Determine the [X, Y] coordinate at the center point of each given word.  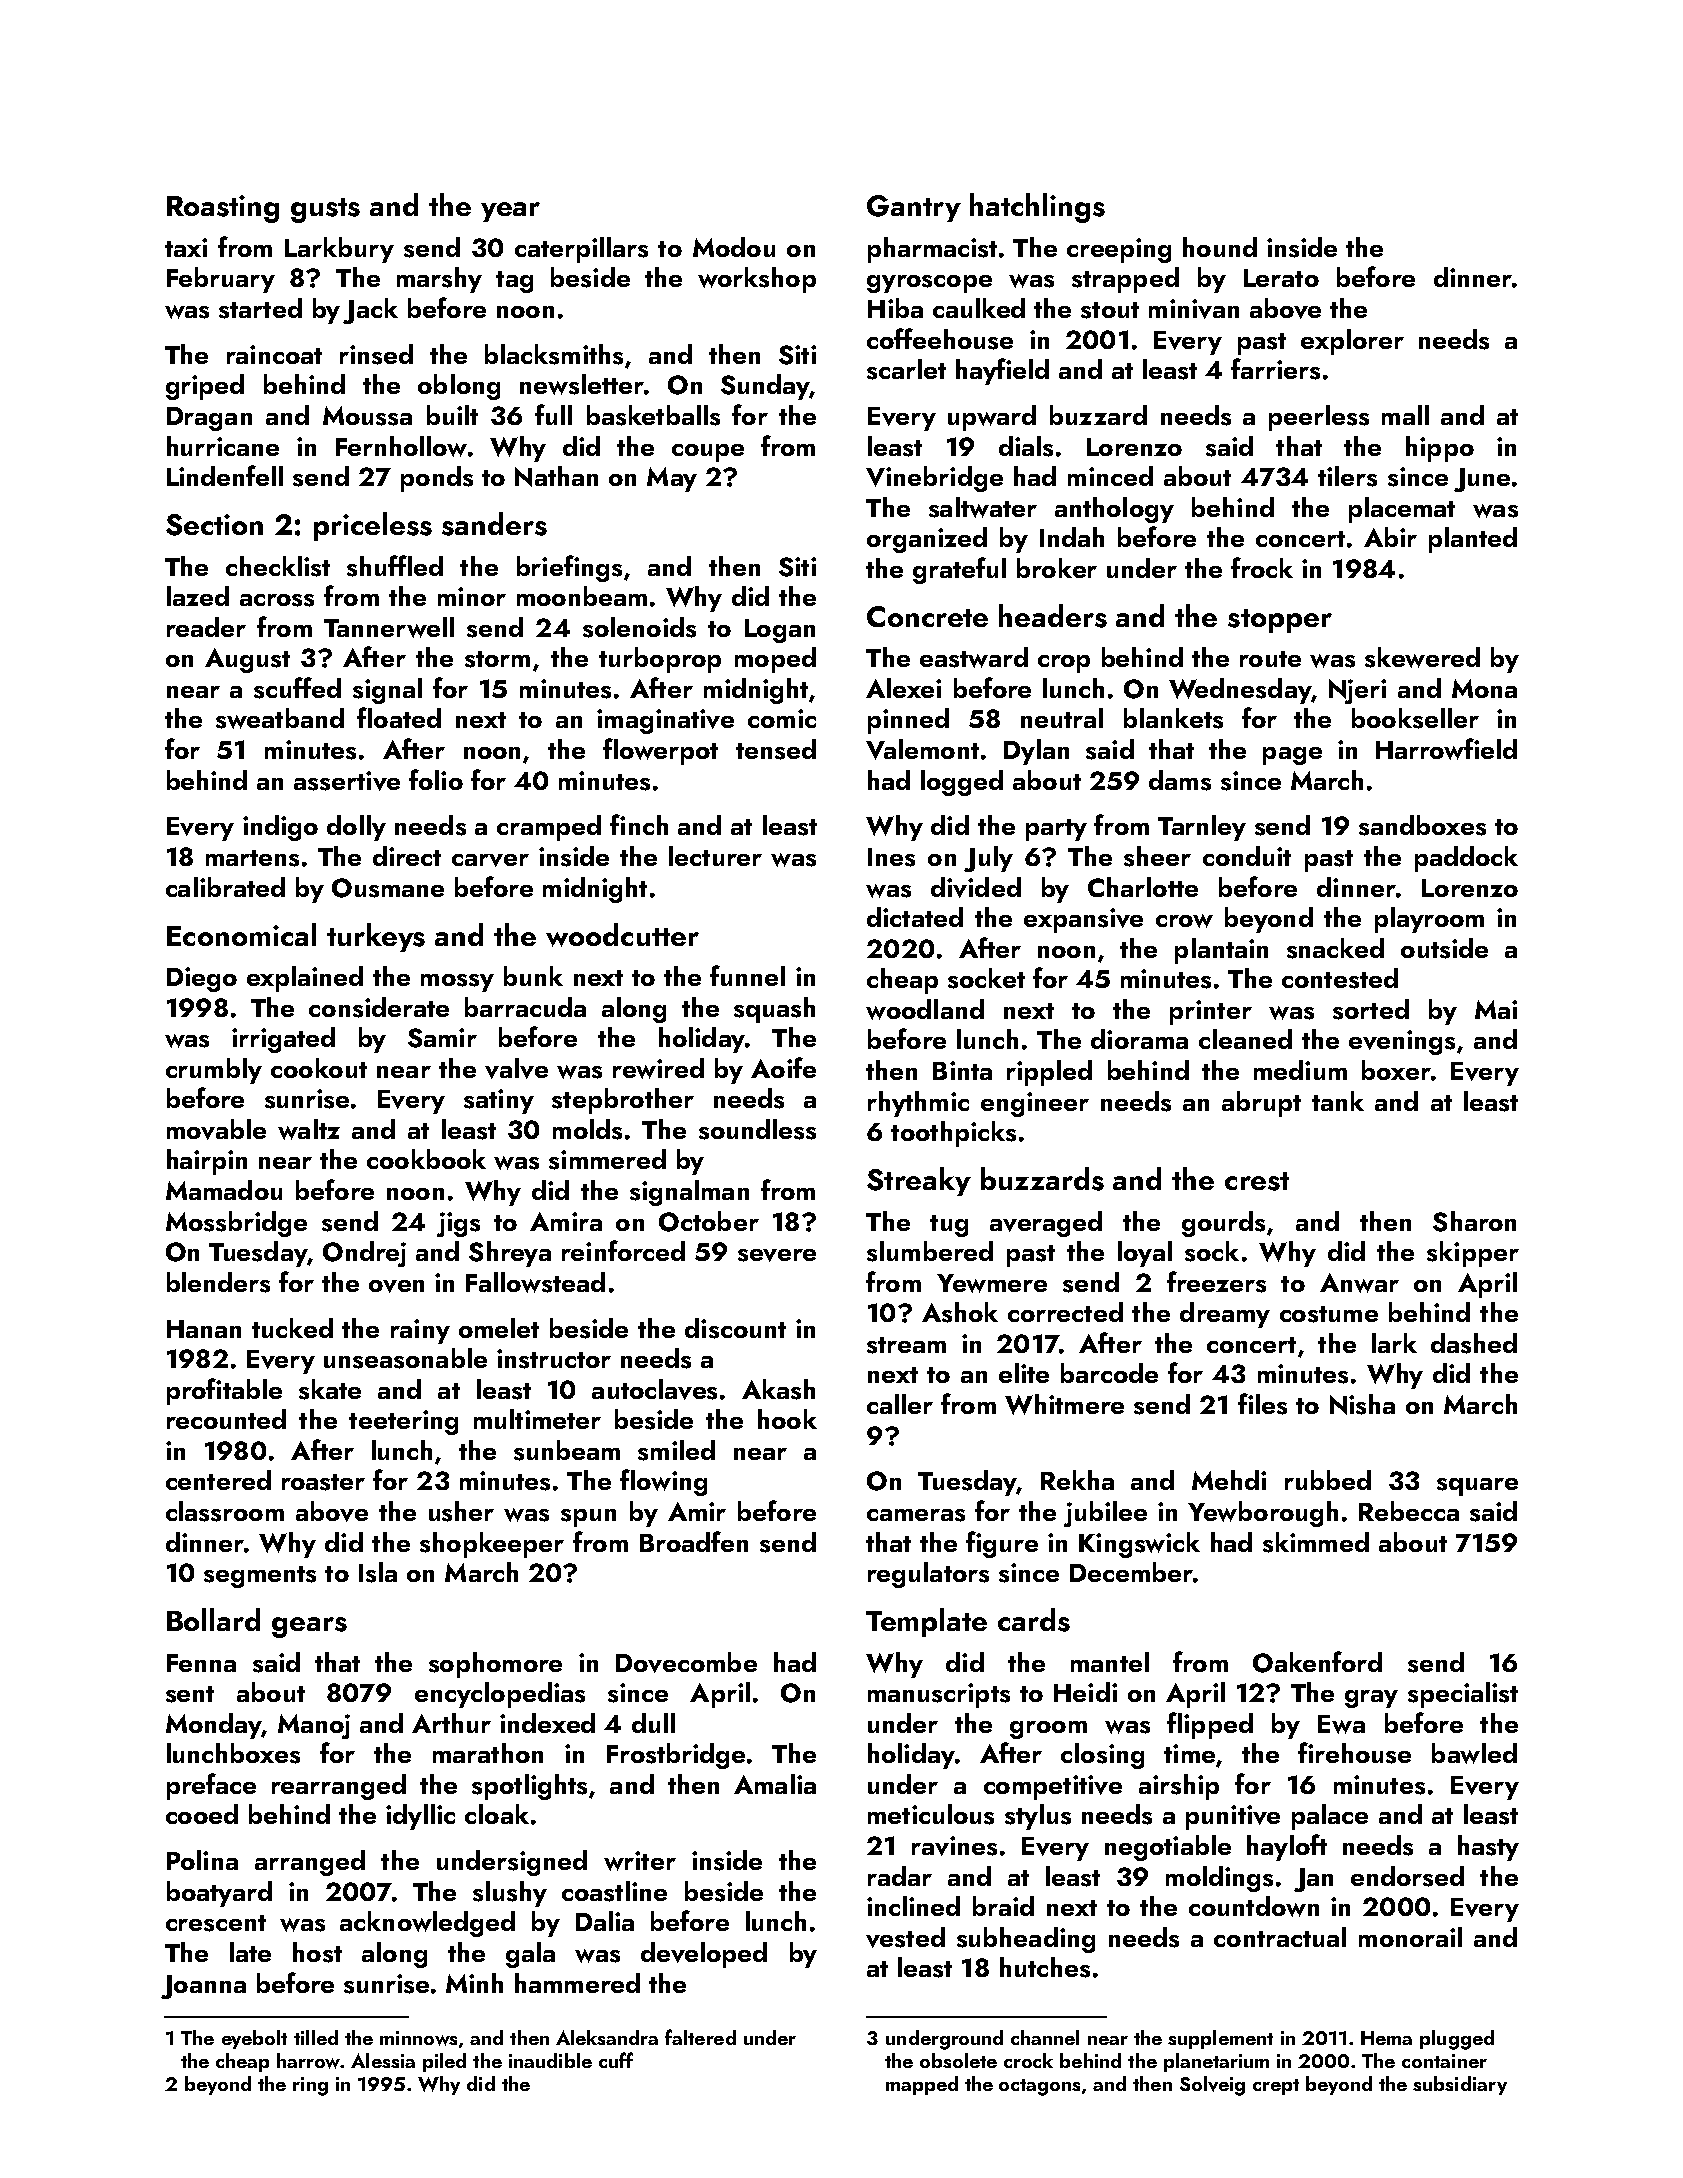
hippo [1440, 449]
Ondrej [364, 1254]
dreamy [1225, 1315]
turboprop [660, 660]
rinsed [376, 354]
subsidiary [1460, 2085]
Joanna [203, 1987]
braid [1003, 1906]
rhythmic [918, 1104]
